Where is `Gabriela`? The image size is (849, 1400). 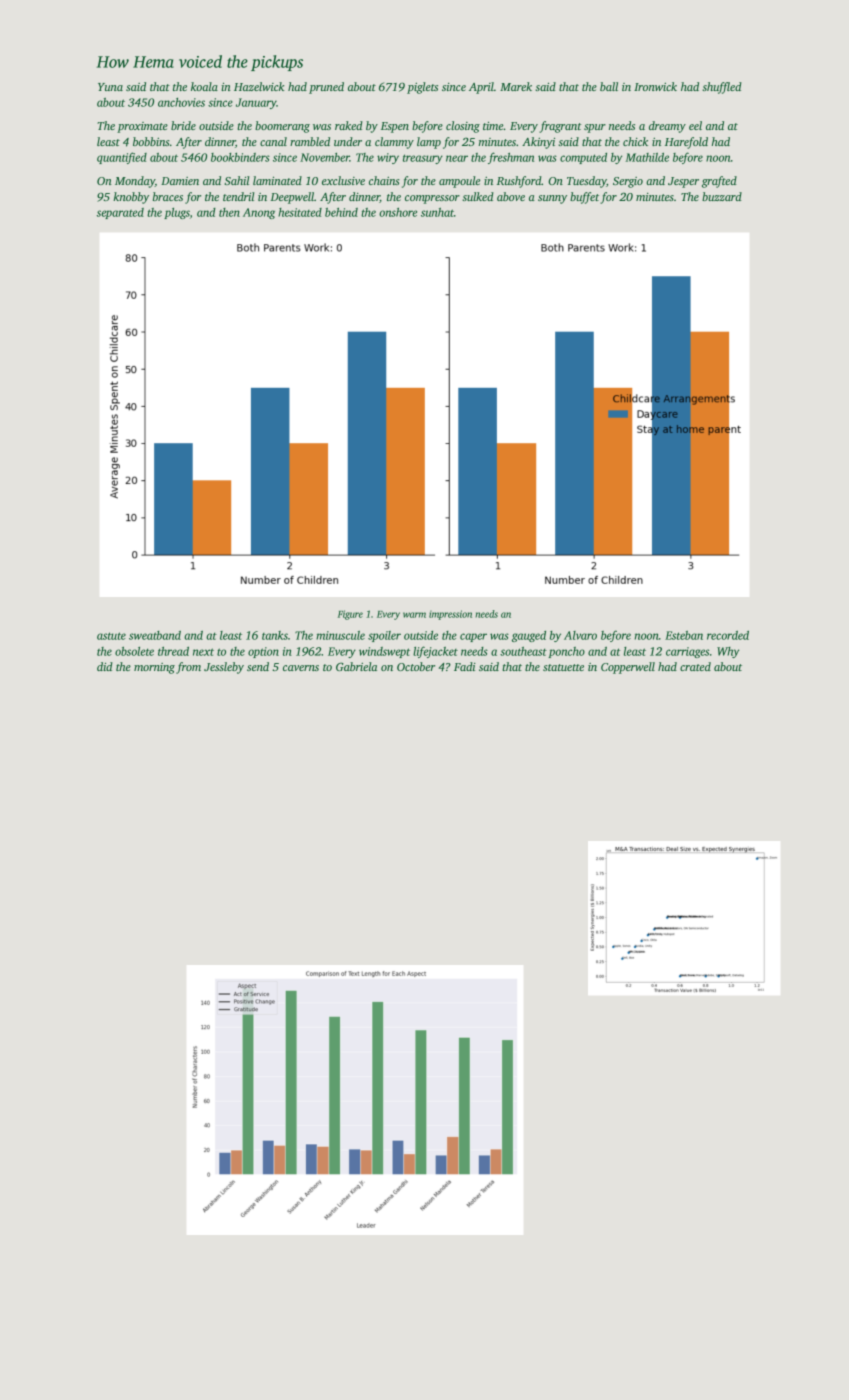 Gabriela is located at coordinates (356, 666).
